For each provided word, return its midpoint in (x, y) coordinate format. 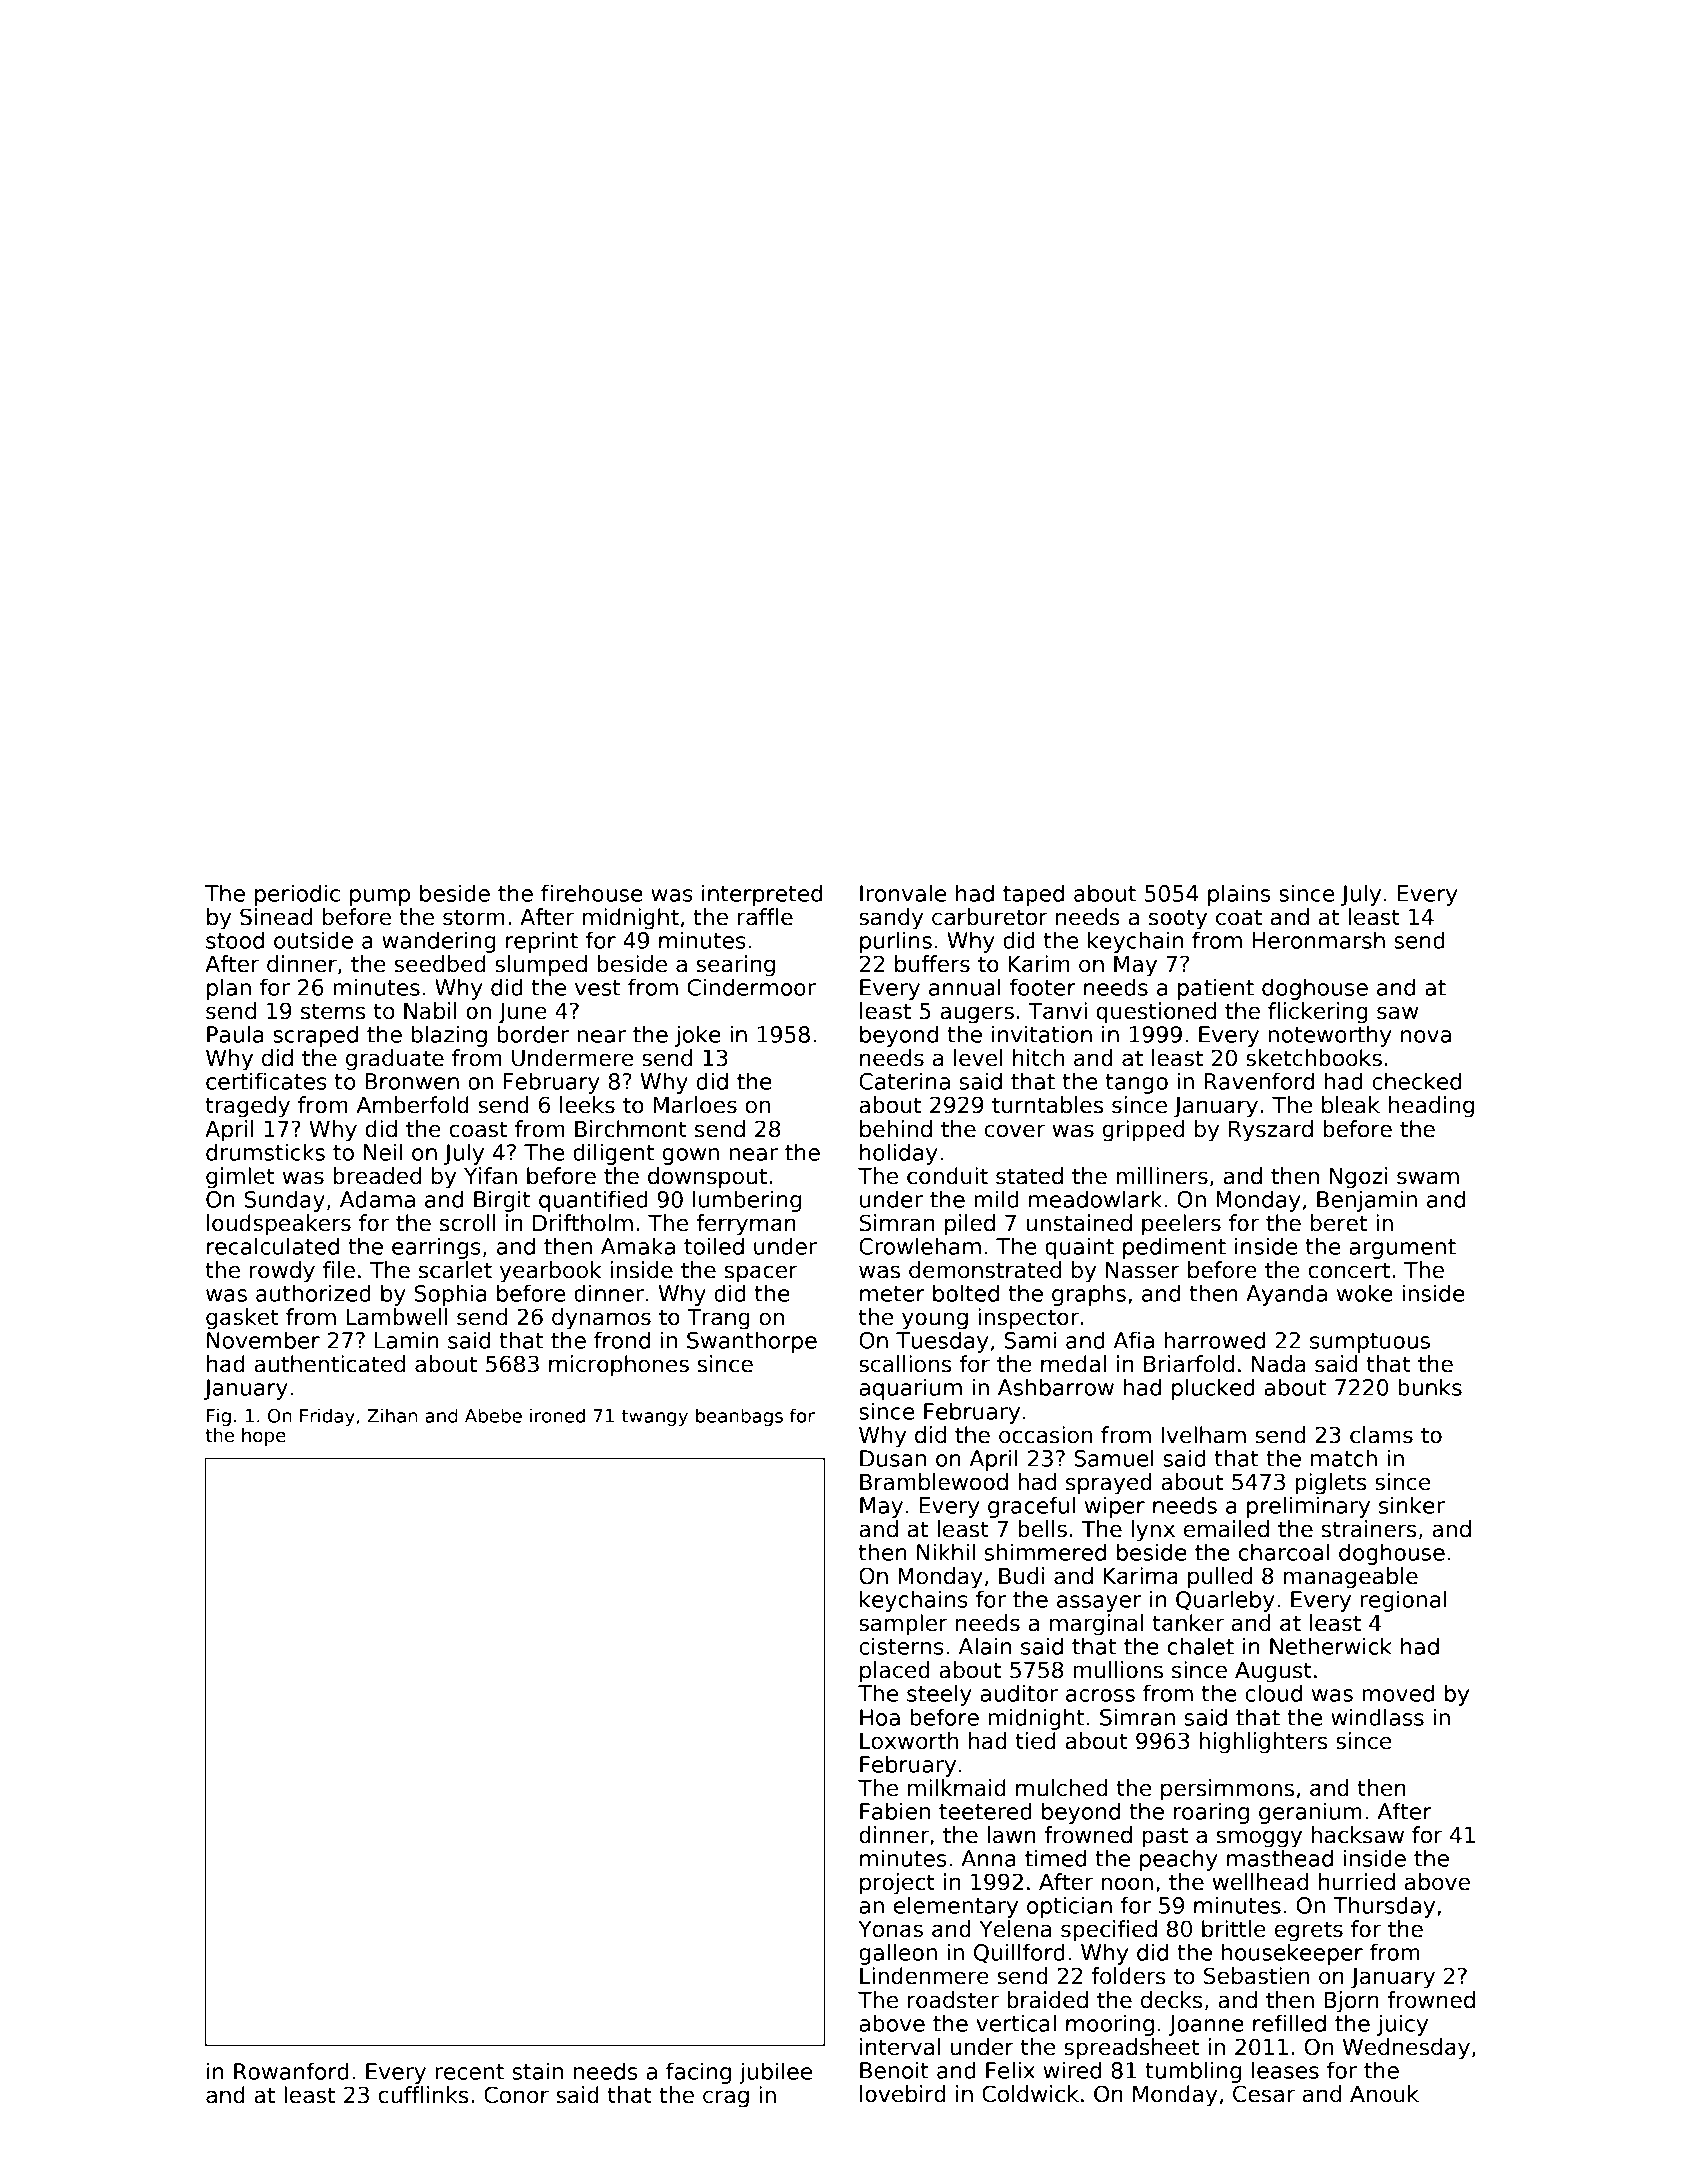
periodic (297, 895)
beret (1339, 1223)
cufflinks (423, 2095)
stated (1029, 1176)
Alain (985, 1646)
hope (264, 1437)
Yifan (490, 1176)
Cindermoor (751, 987)
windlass (1377, 1717)
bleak (1351, 1105)
